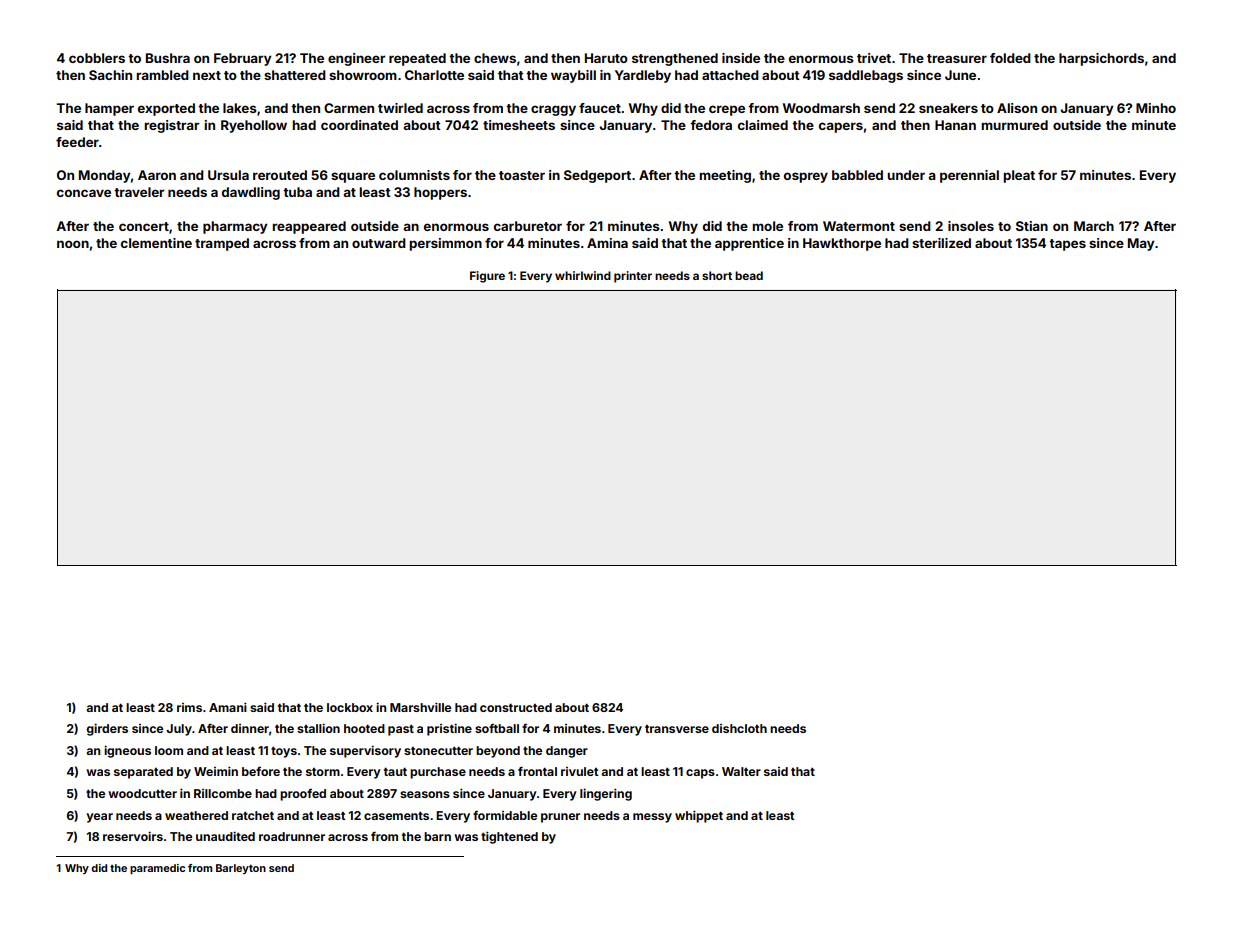  What do you see at coordinates (739, 728) in the page?
I see `dishcloth` at bounding box center [739, 728].
